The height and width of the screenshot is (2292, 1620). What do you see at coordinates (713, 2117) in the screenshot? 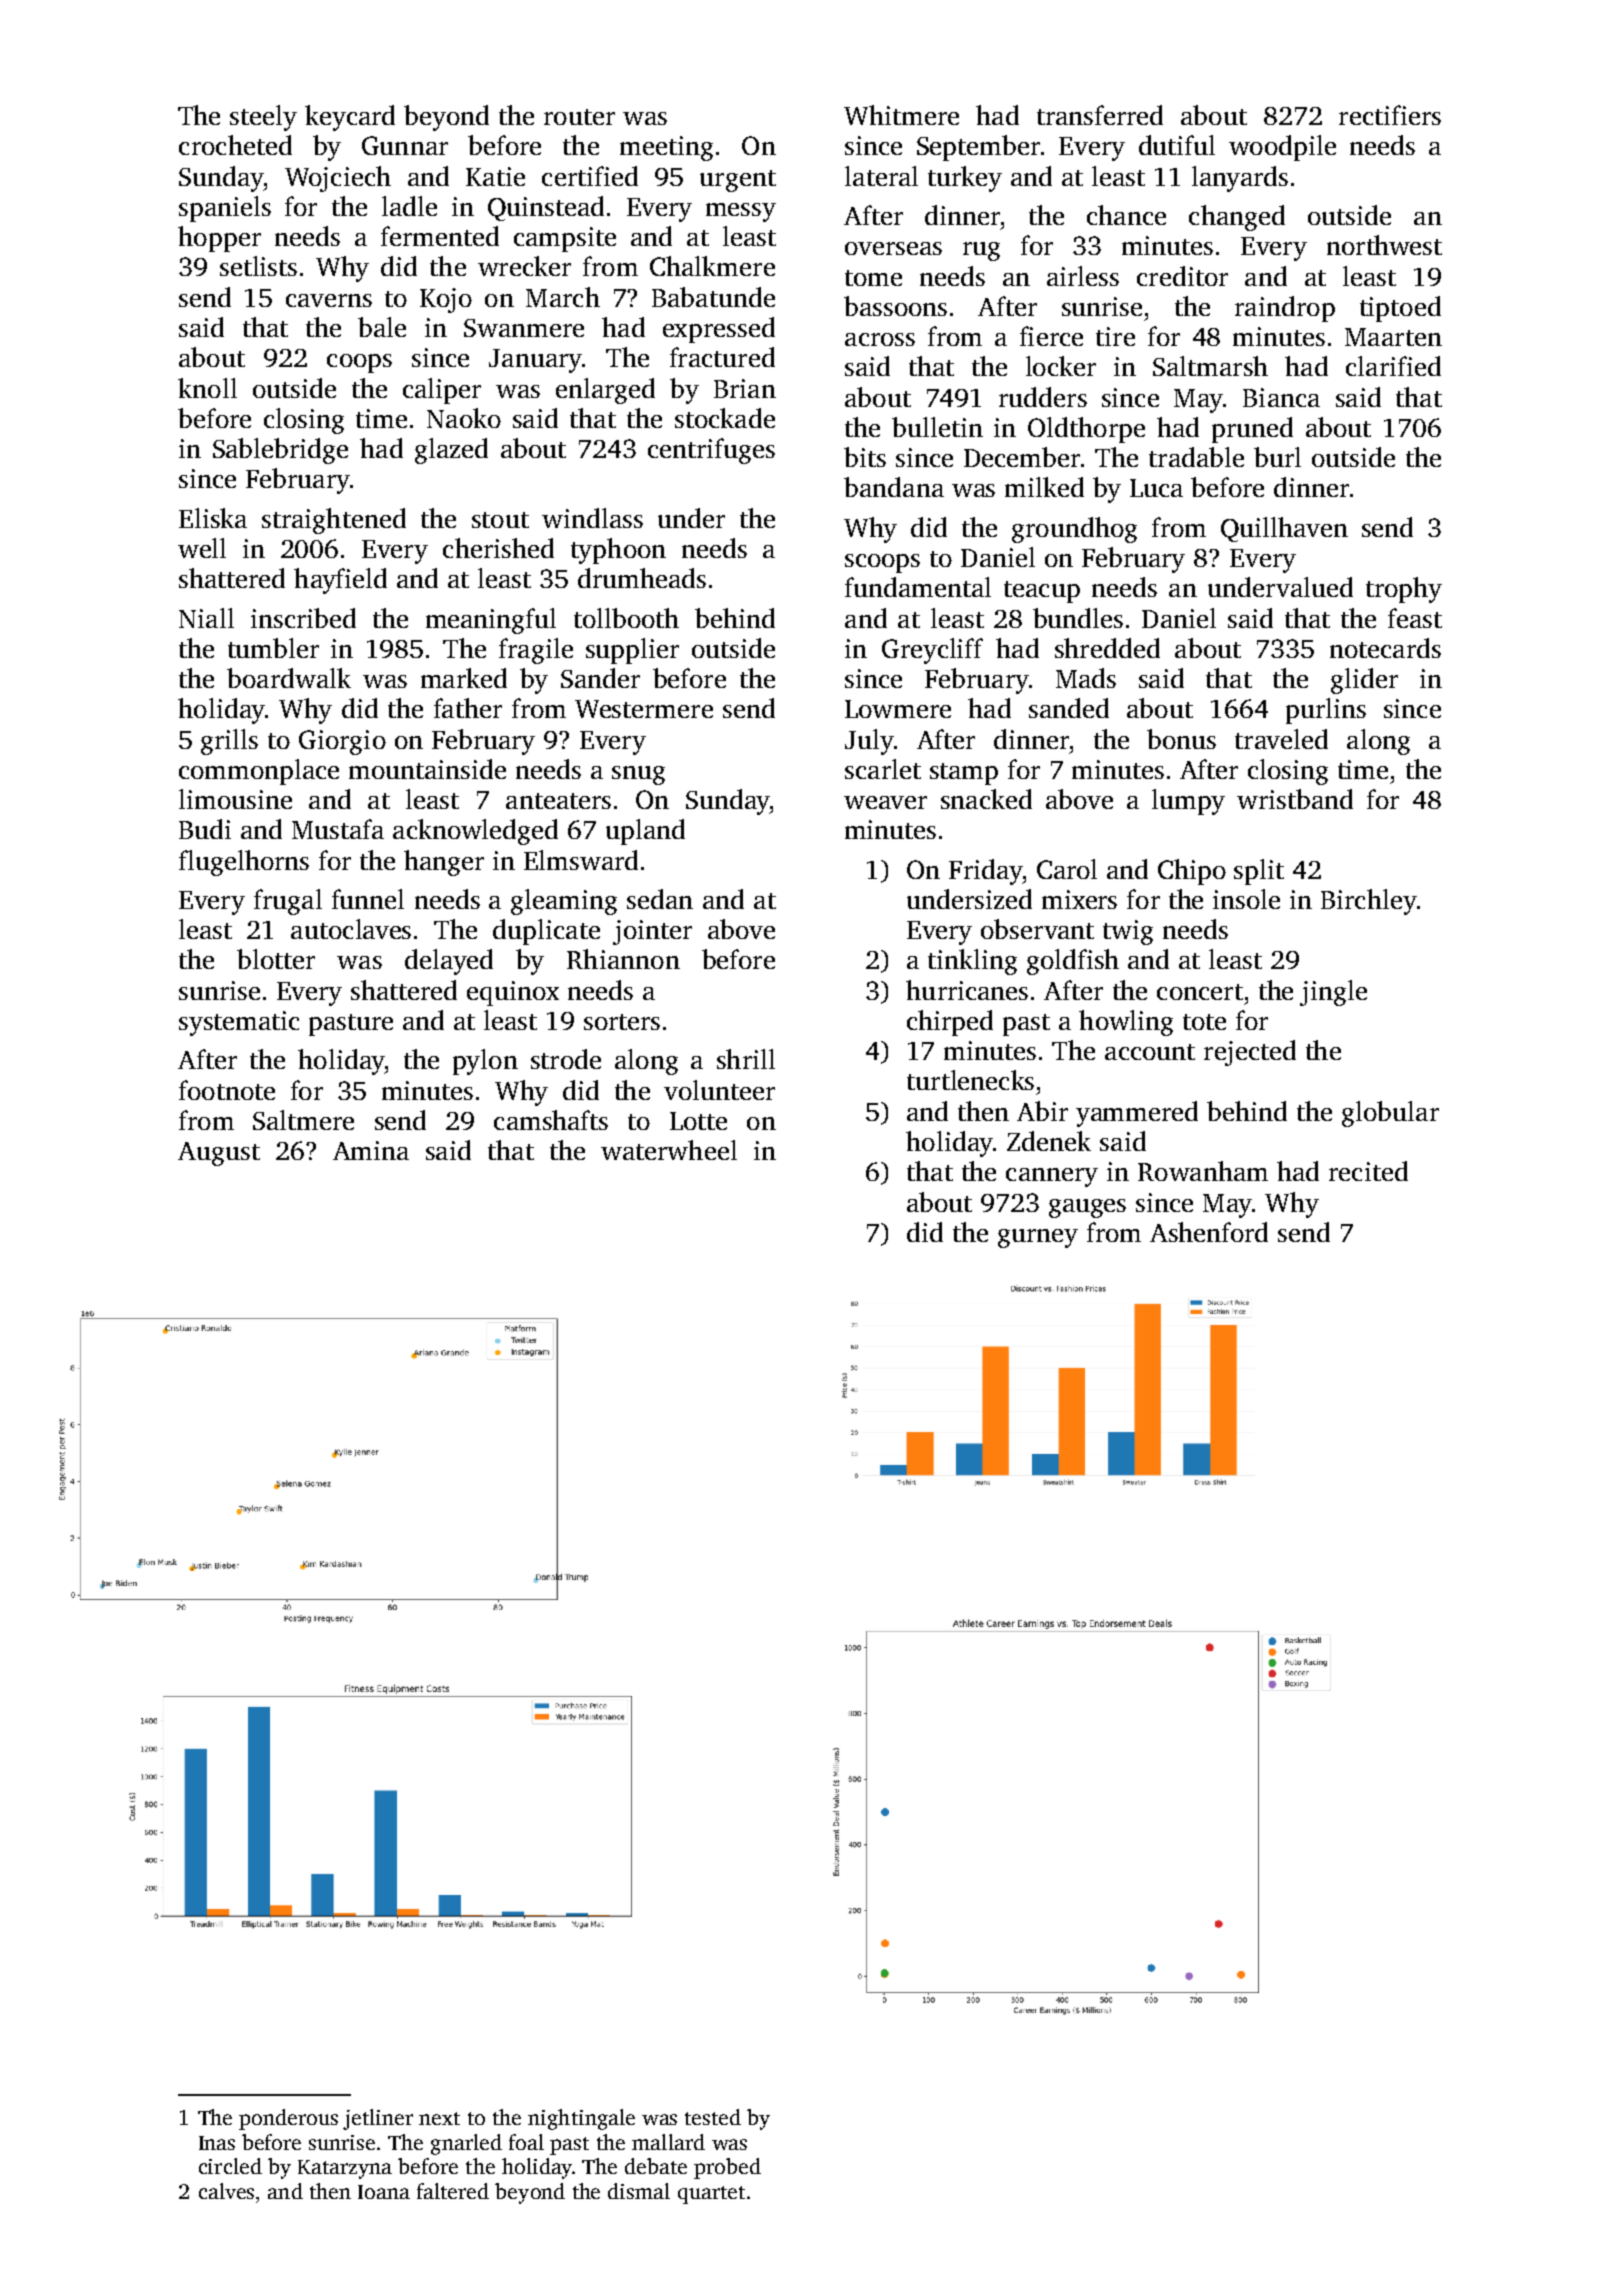
I see `tested` at bounding box center [713, 2117].
